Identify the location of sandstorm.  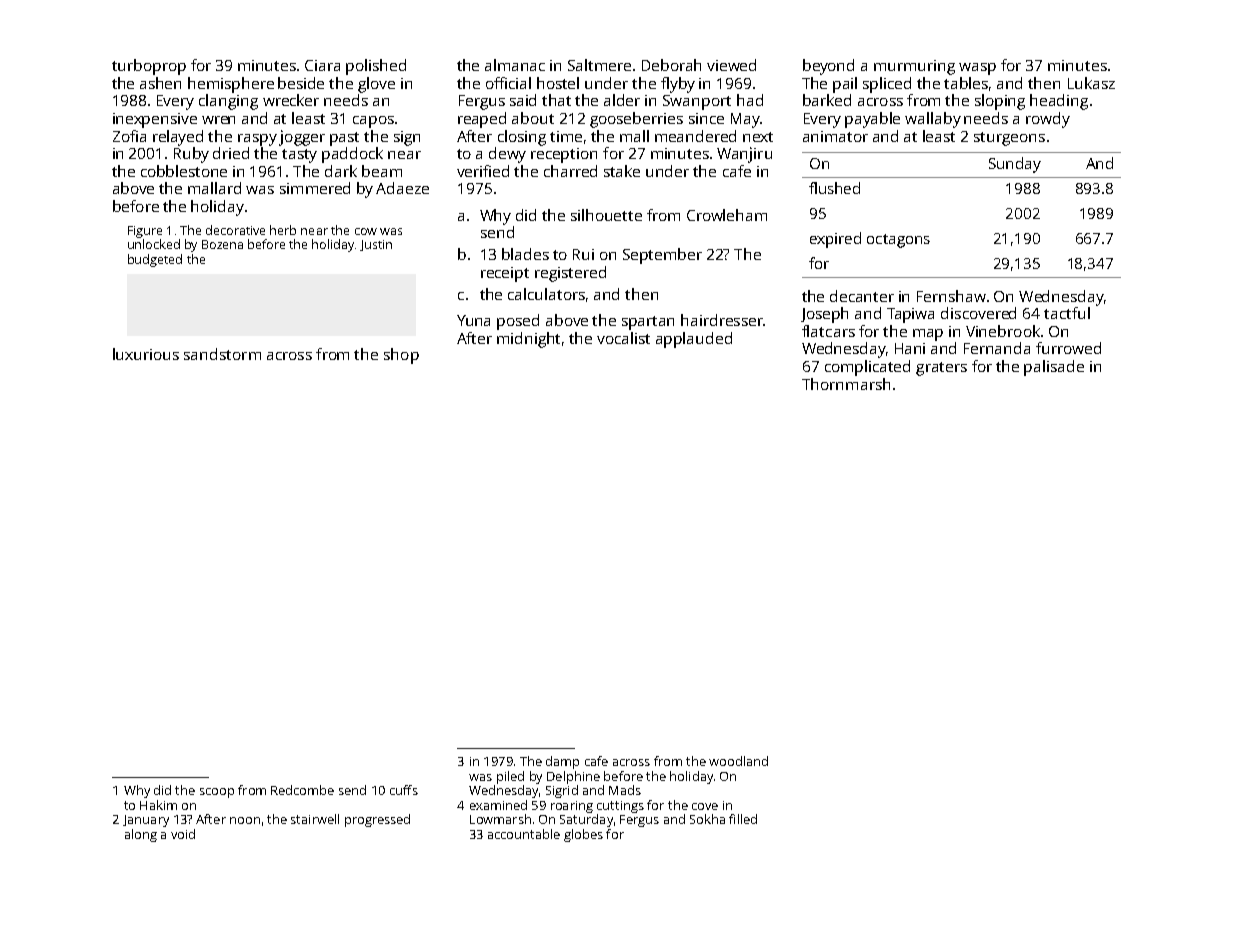
(222, 354).
